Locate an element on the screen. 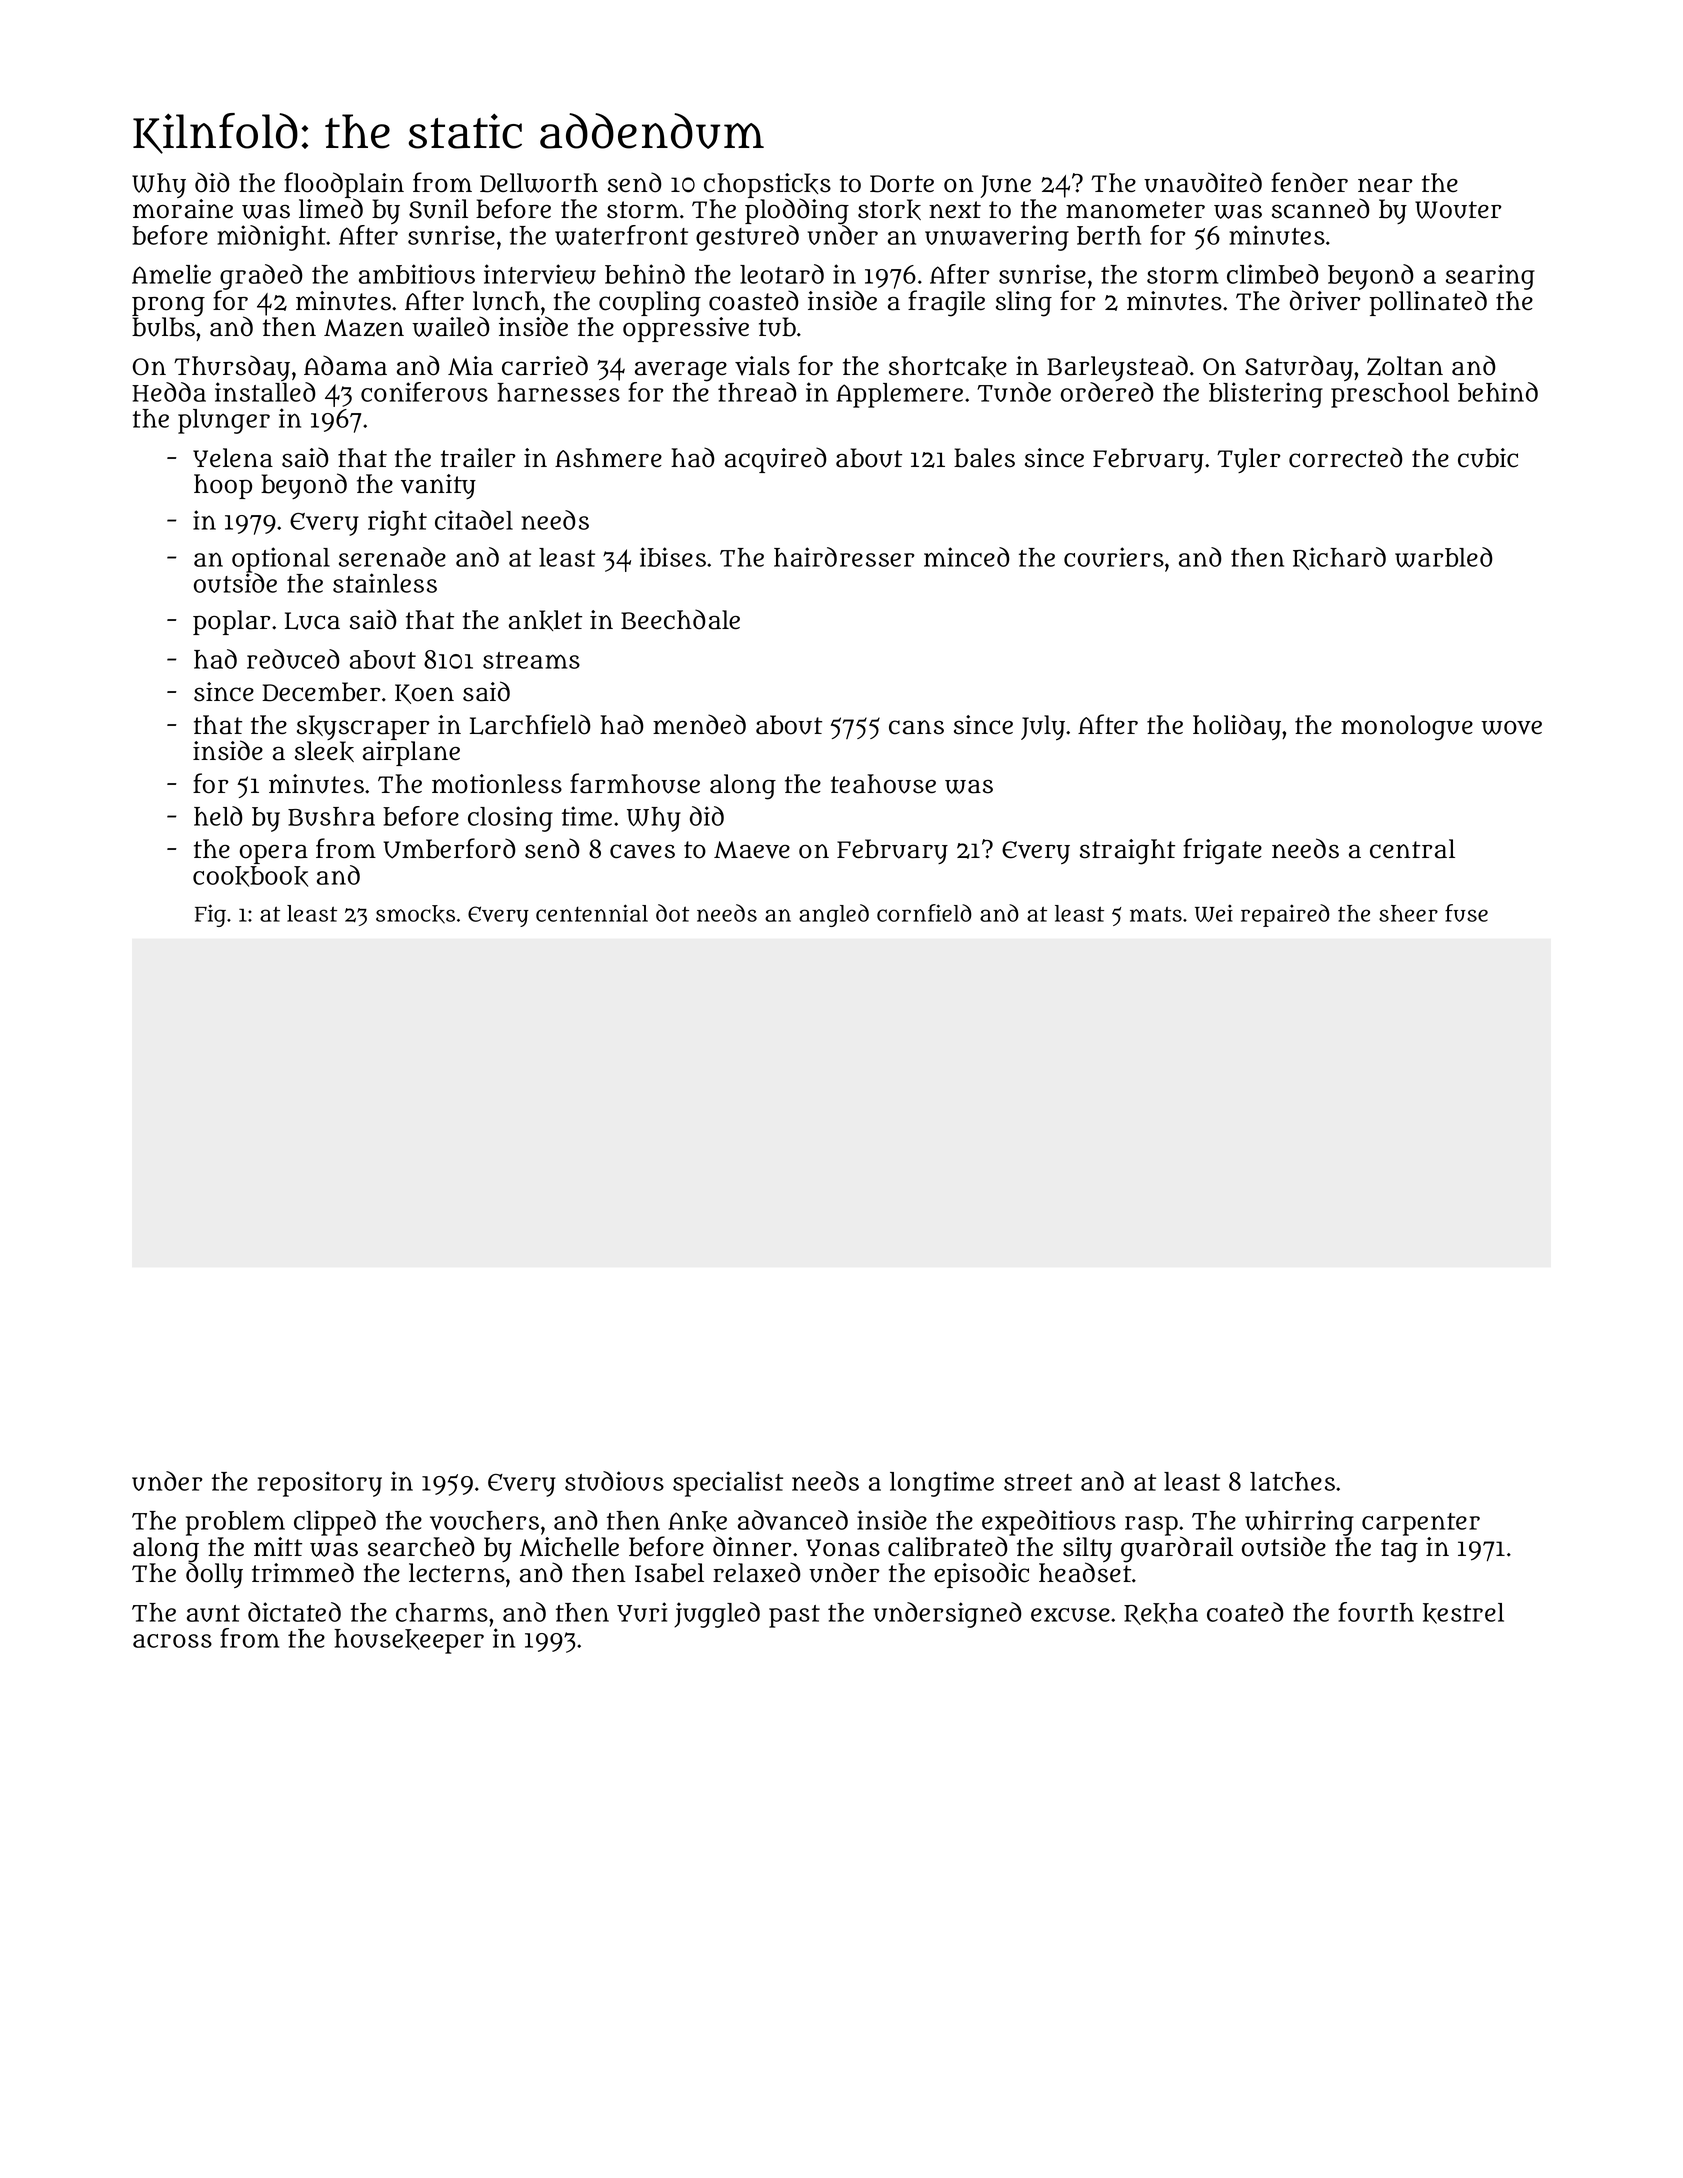 The image size is (1683, 2178). couriers is located at coordinates (1114, 557).
